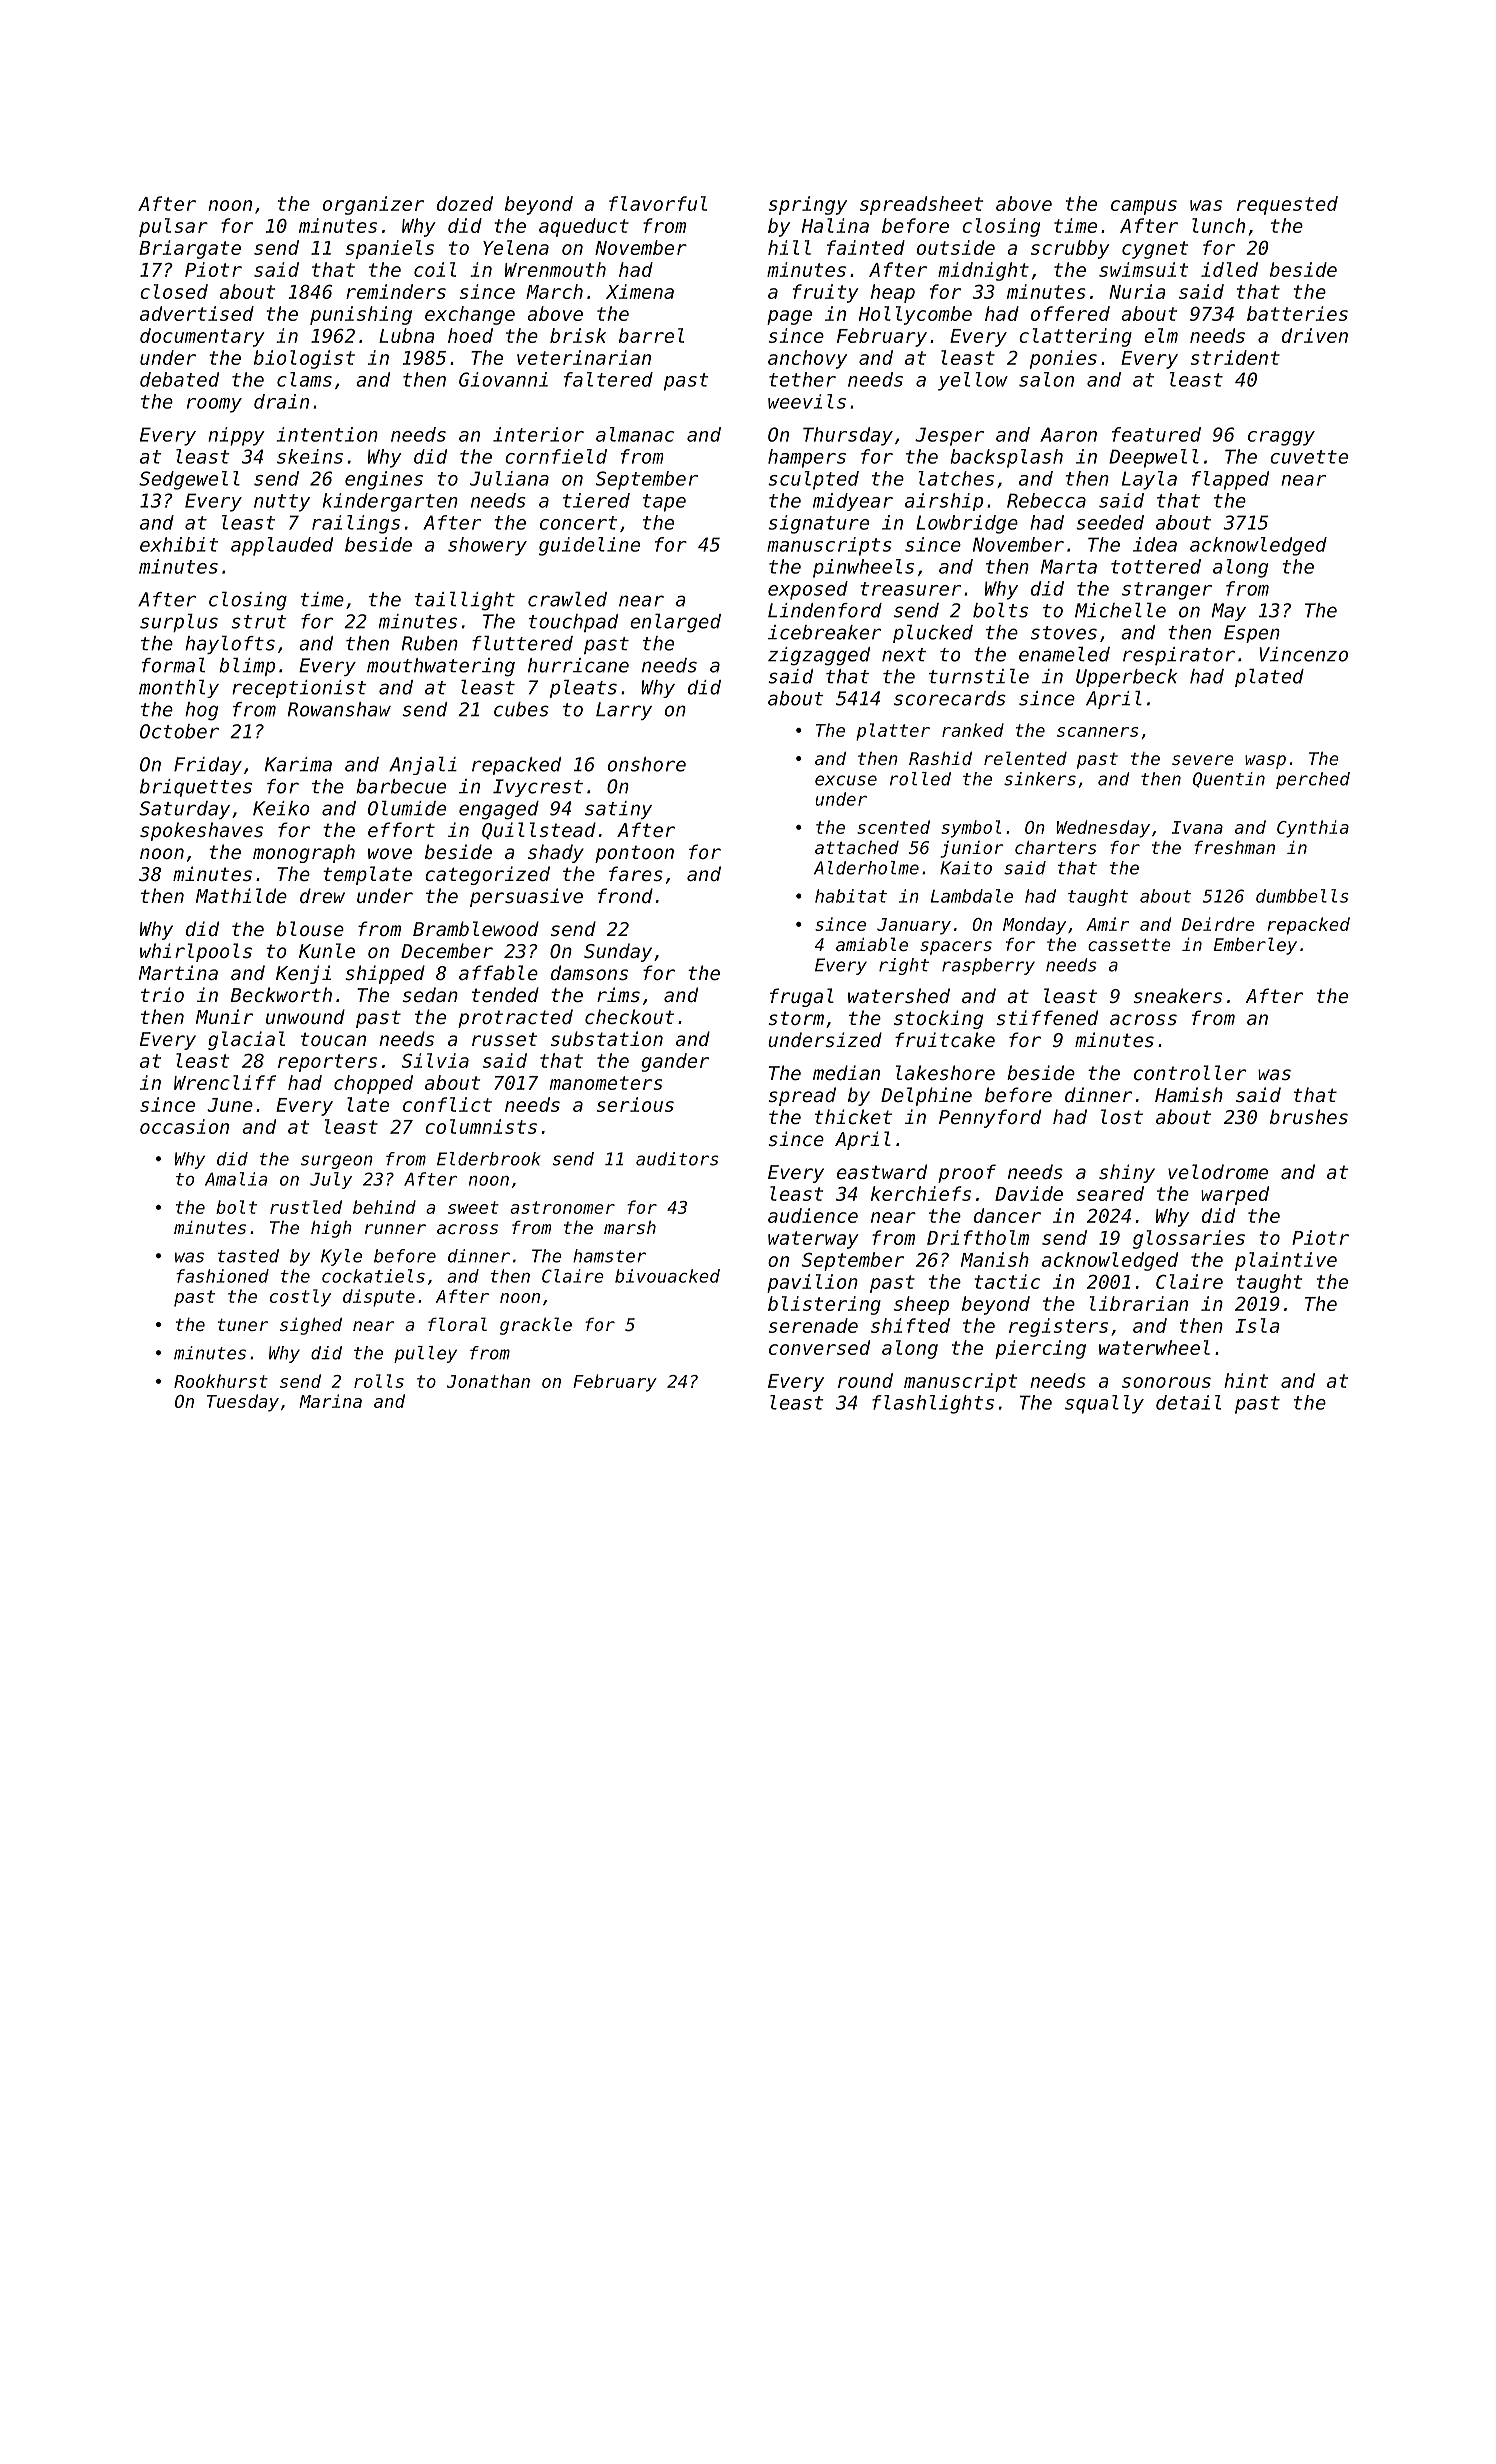  Describe the element at coordinates (184, 1126) in the image. I see `occasion` at that location.
